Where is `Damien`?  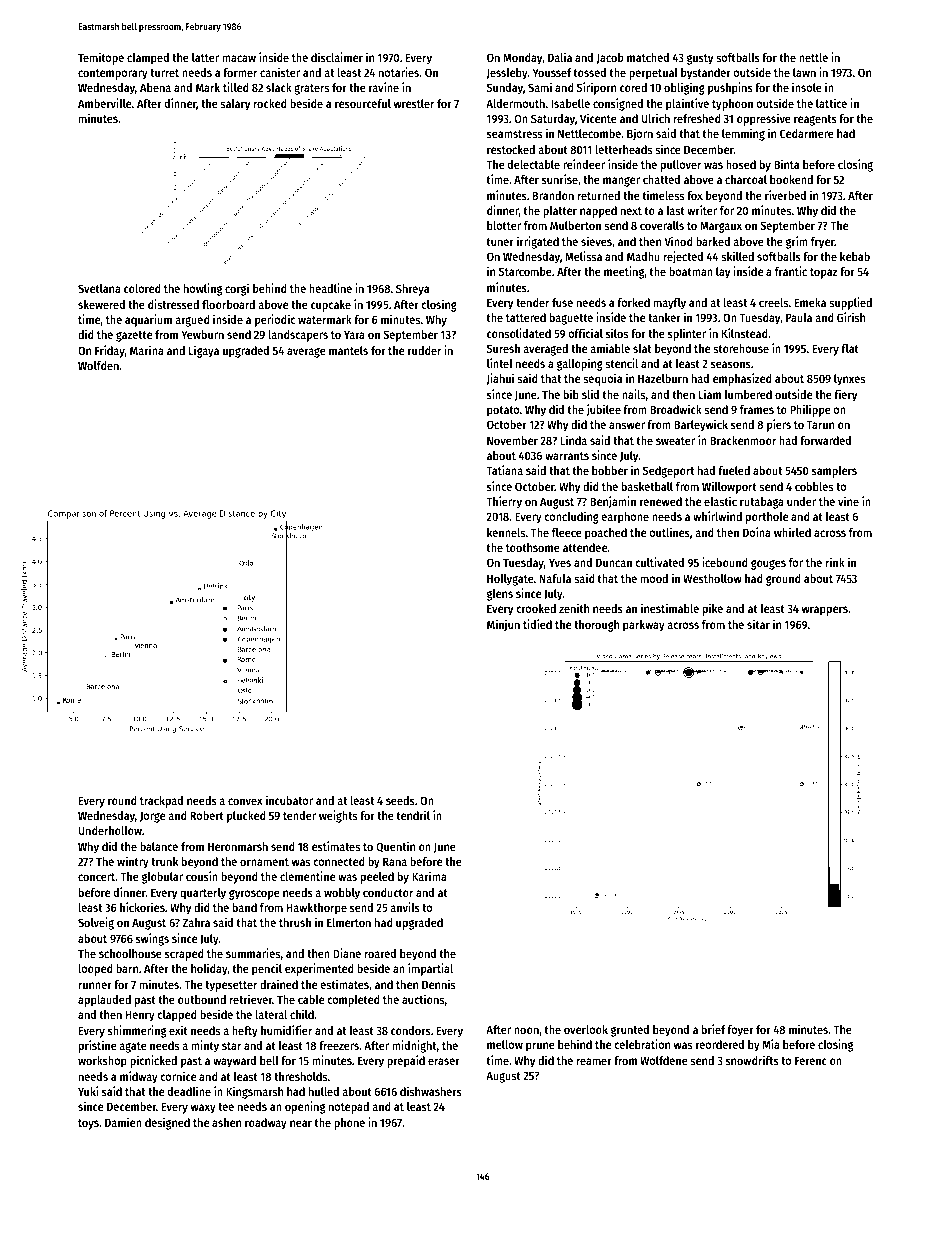 Damien is located at coordinates (123, 1122).
